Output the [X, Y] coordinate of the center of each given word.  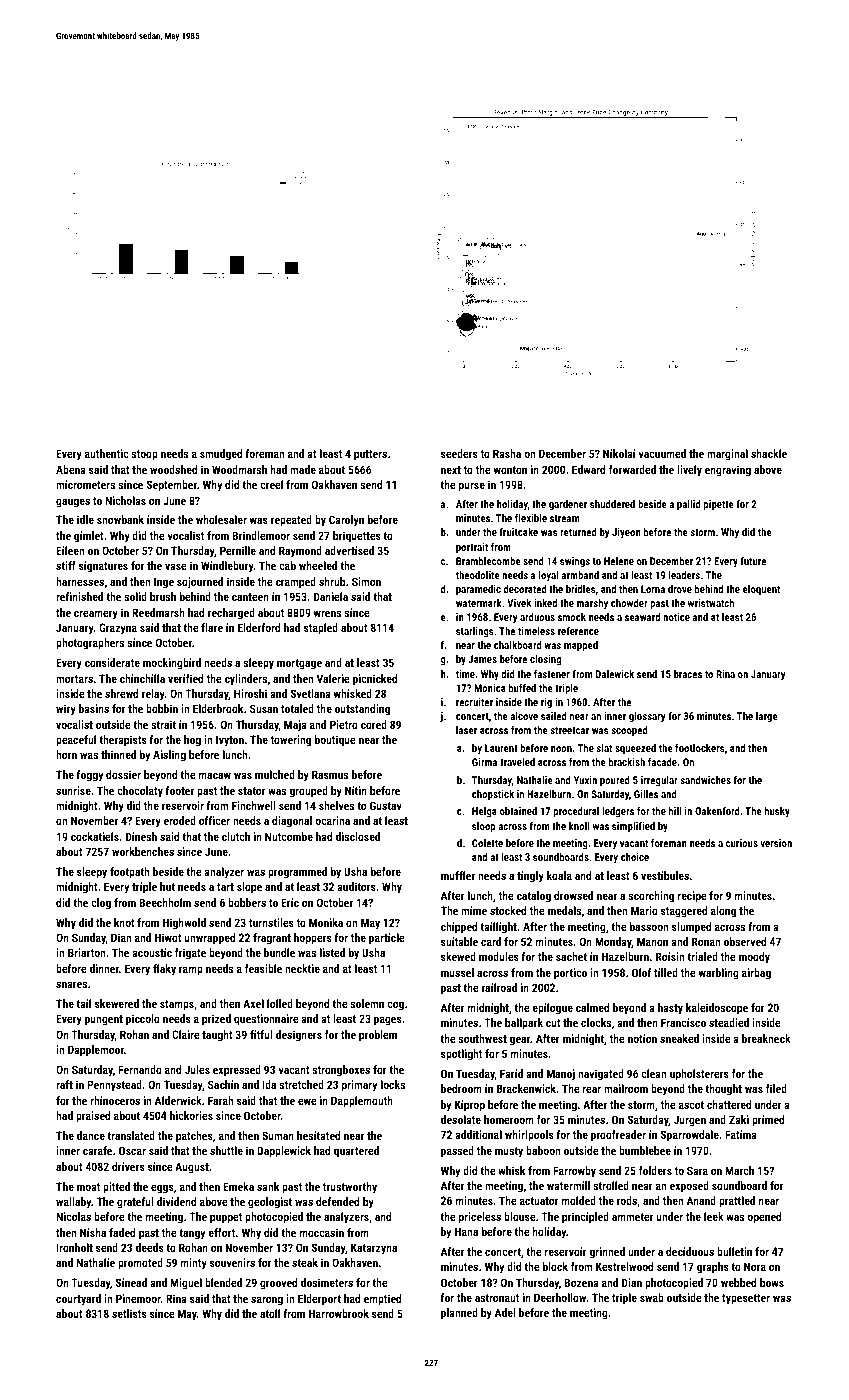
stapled [321, 629]
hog [192, 741]
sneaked [679, 1038]
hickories [191, 1115]
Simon [366, 581]
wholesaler [221, 519]
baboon [543, 1150]
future [753, 561]
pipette [719, 505]
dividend [176, 1201]
